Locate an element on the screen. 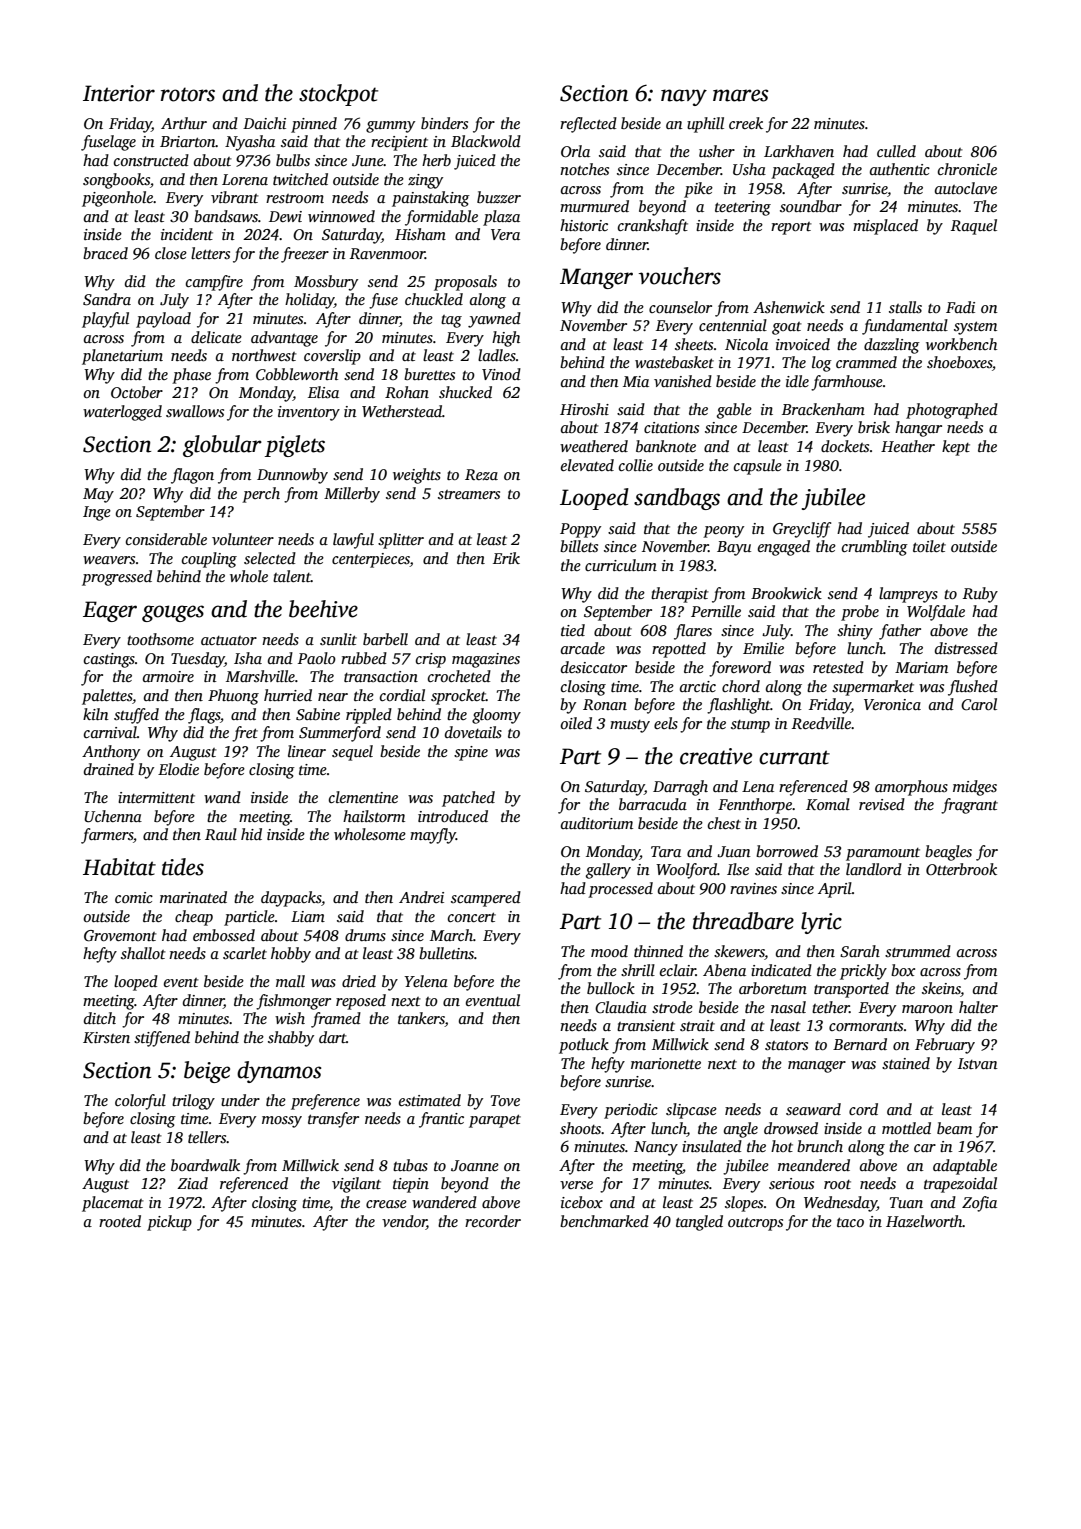 The width and height of the screenshot is (1081, 1529). eels is located at coordinates (666, 723).
